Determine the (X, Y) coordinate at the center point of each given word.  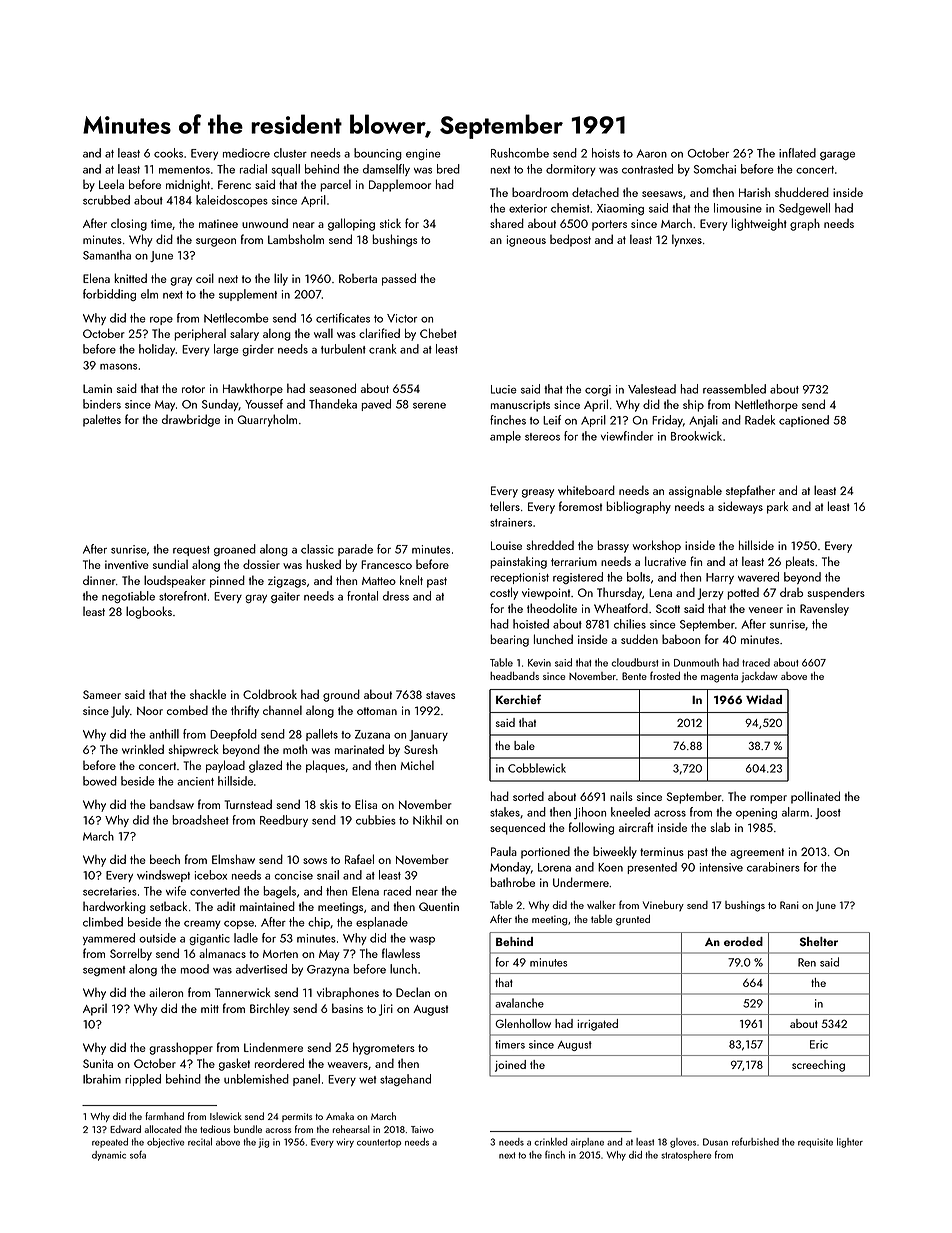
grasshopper (181, 1048)
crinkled (550, 1142)
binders (102, 404)
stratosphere (686, 1156)
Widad (764, 699)
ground (341, 695)
